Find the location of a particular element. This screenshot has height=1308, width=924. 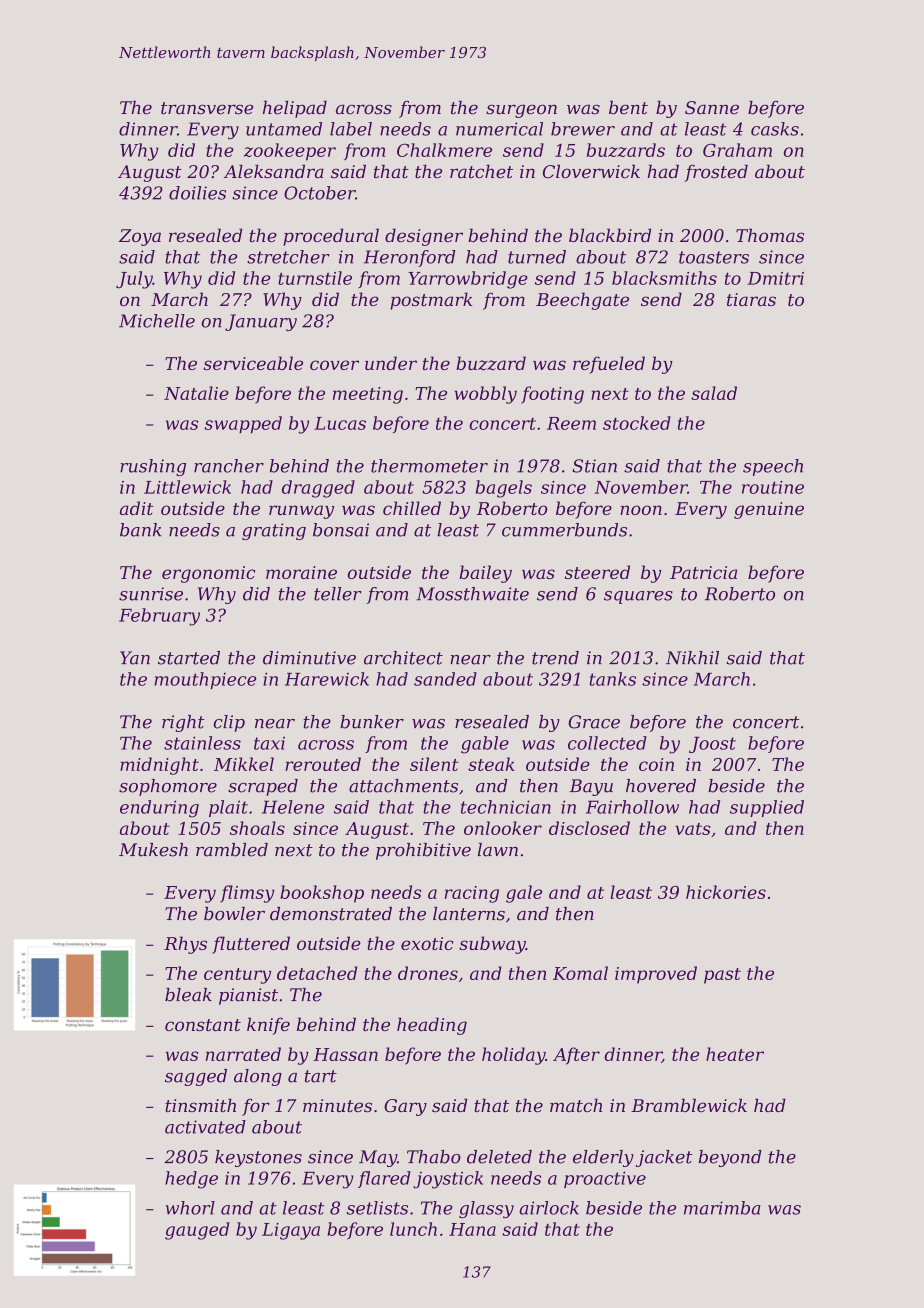

Joost is located at coordinates (712, 745).
